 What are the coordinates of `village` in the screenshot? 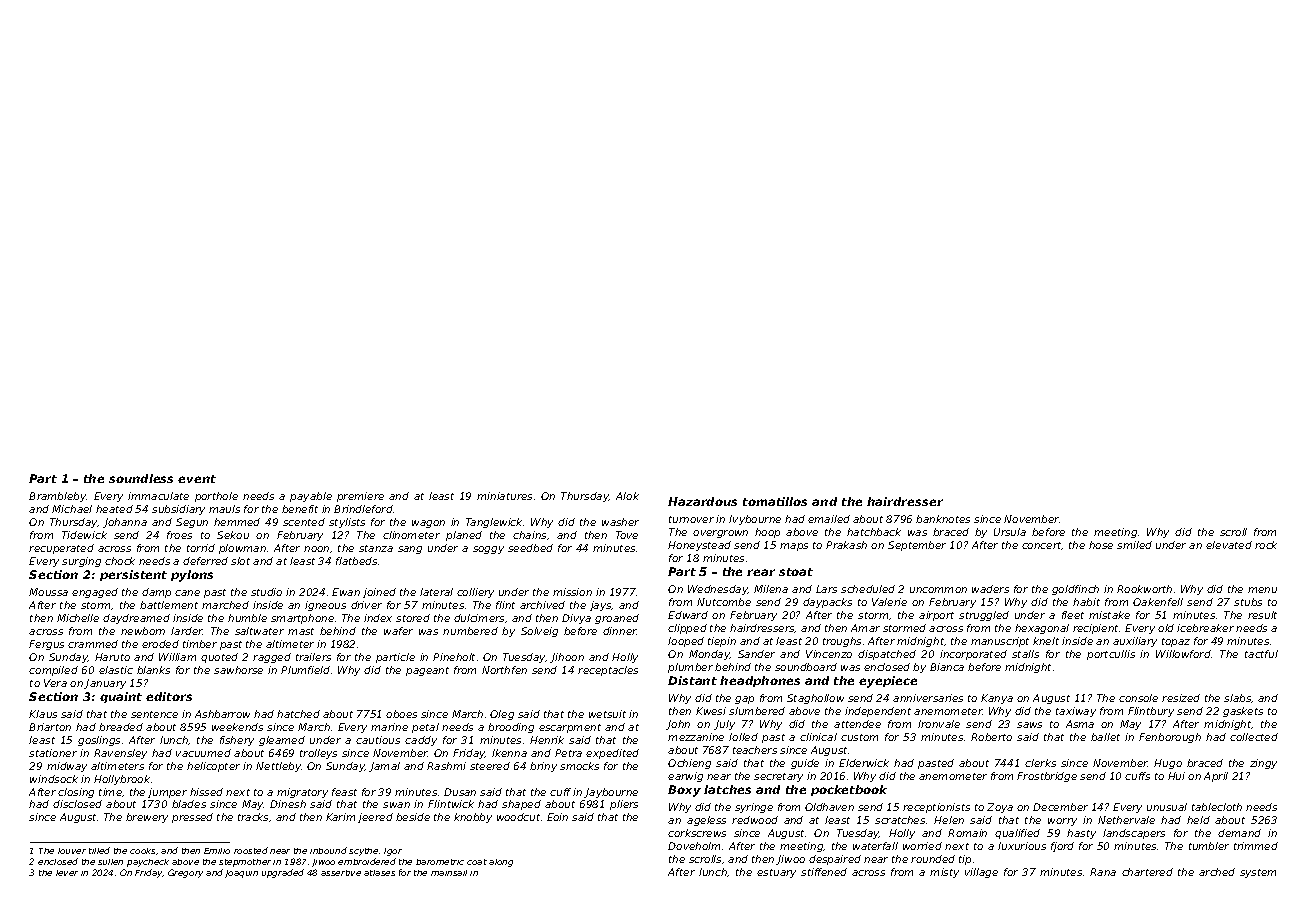 It's located at (981, 873).
